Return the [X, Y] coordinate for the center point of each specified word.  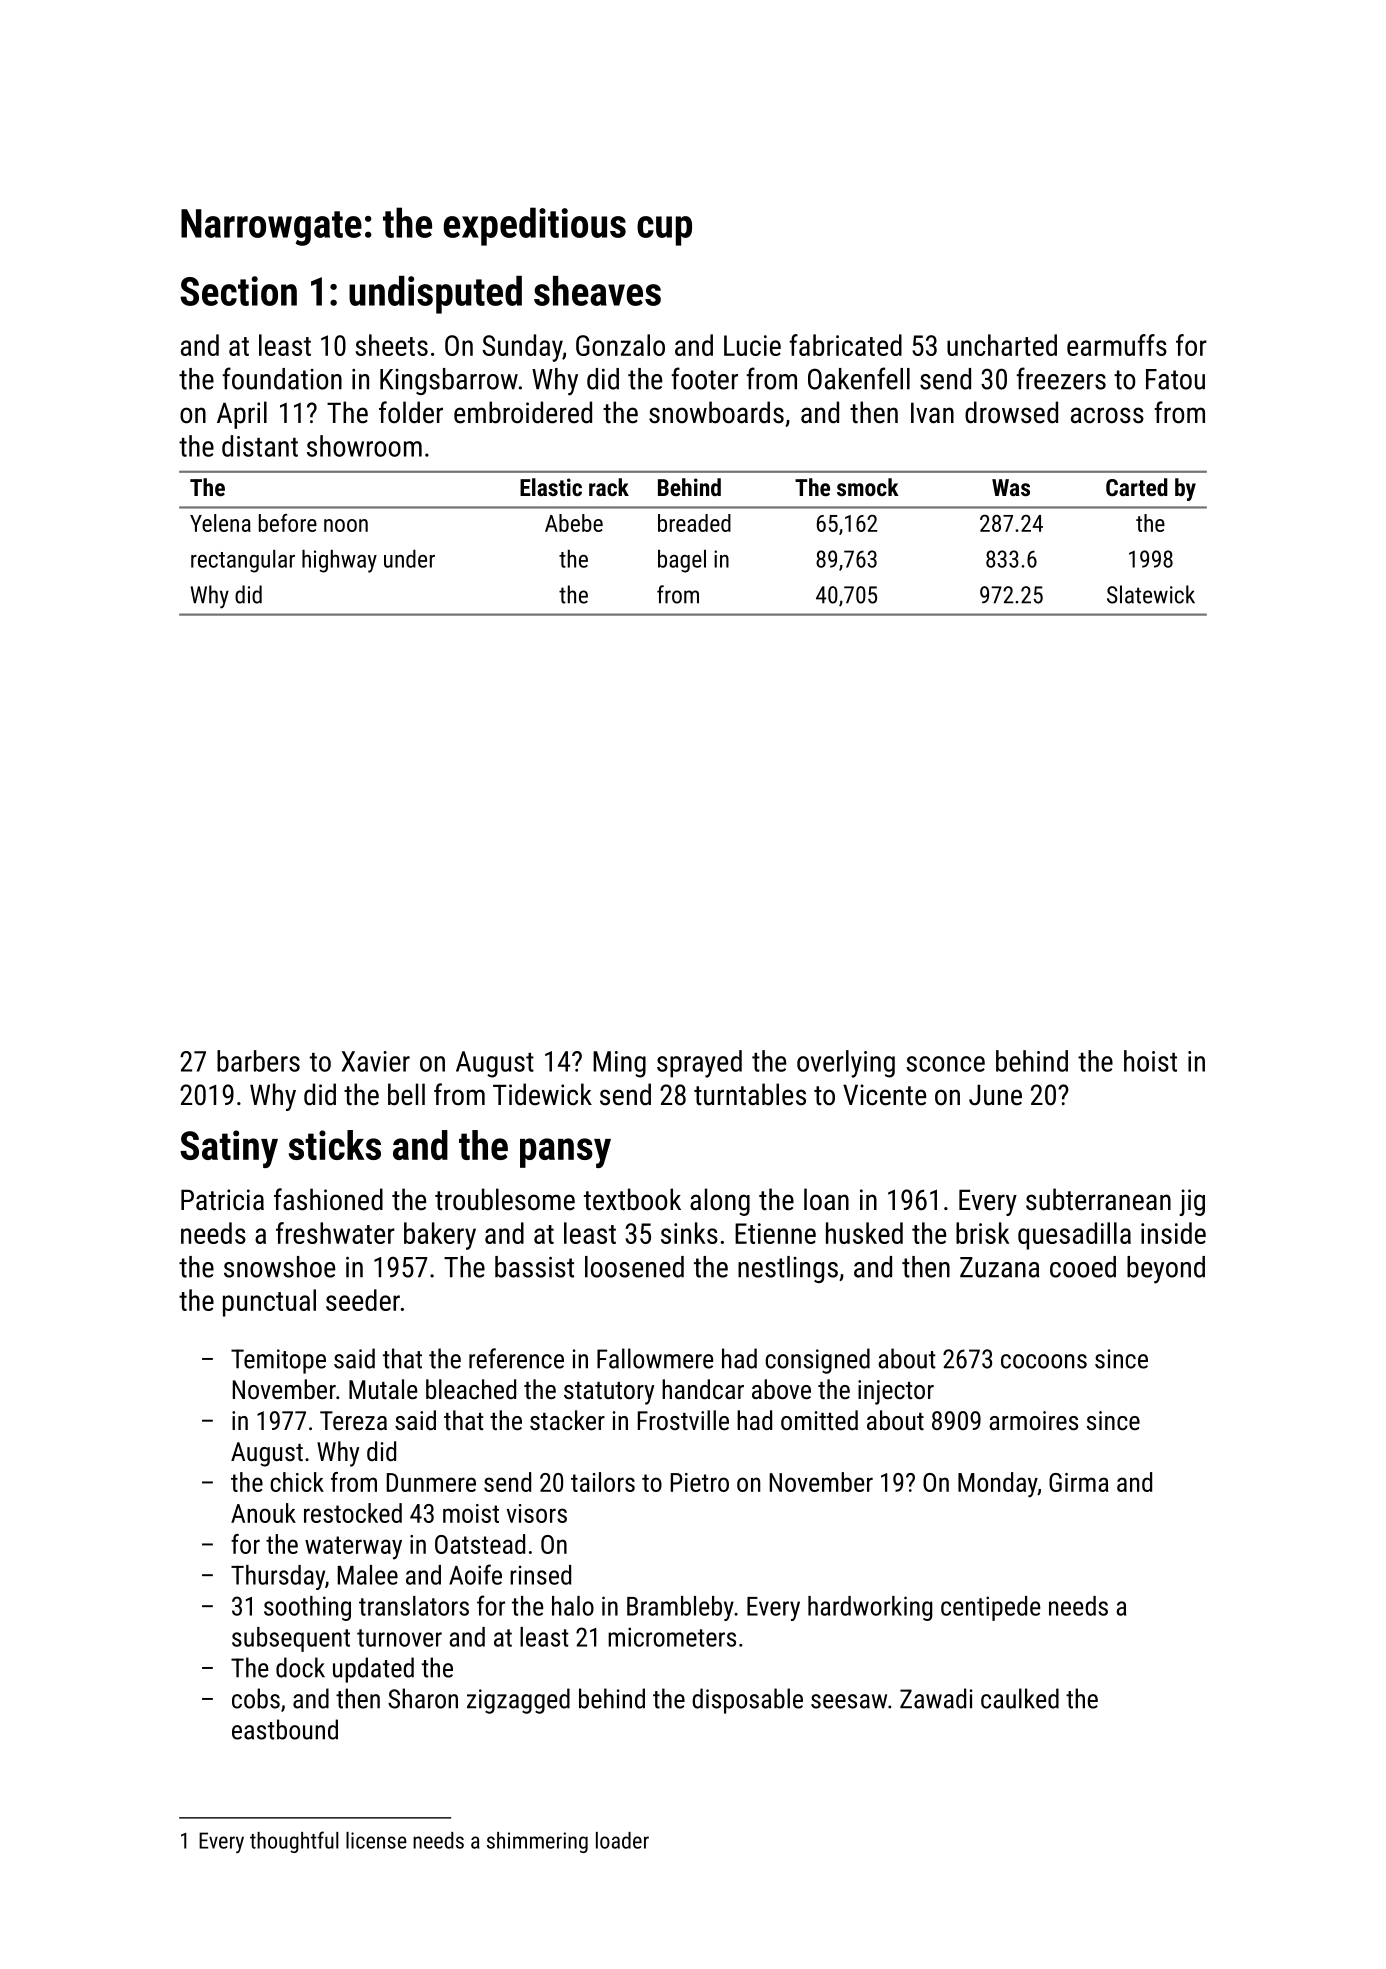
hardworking [870, 1608]
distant [260, 446]
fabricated [845, 345]
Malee [368, 1575]
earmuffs [1117, 345]
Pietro [700, 1482]
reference [516, 1358]
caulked [1020, 1698]
